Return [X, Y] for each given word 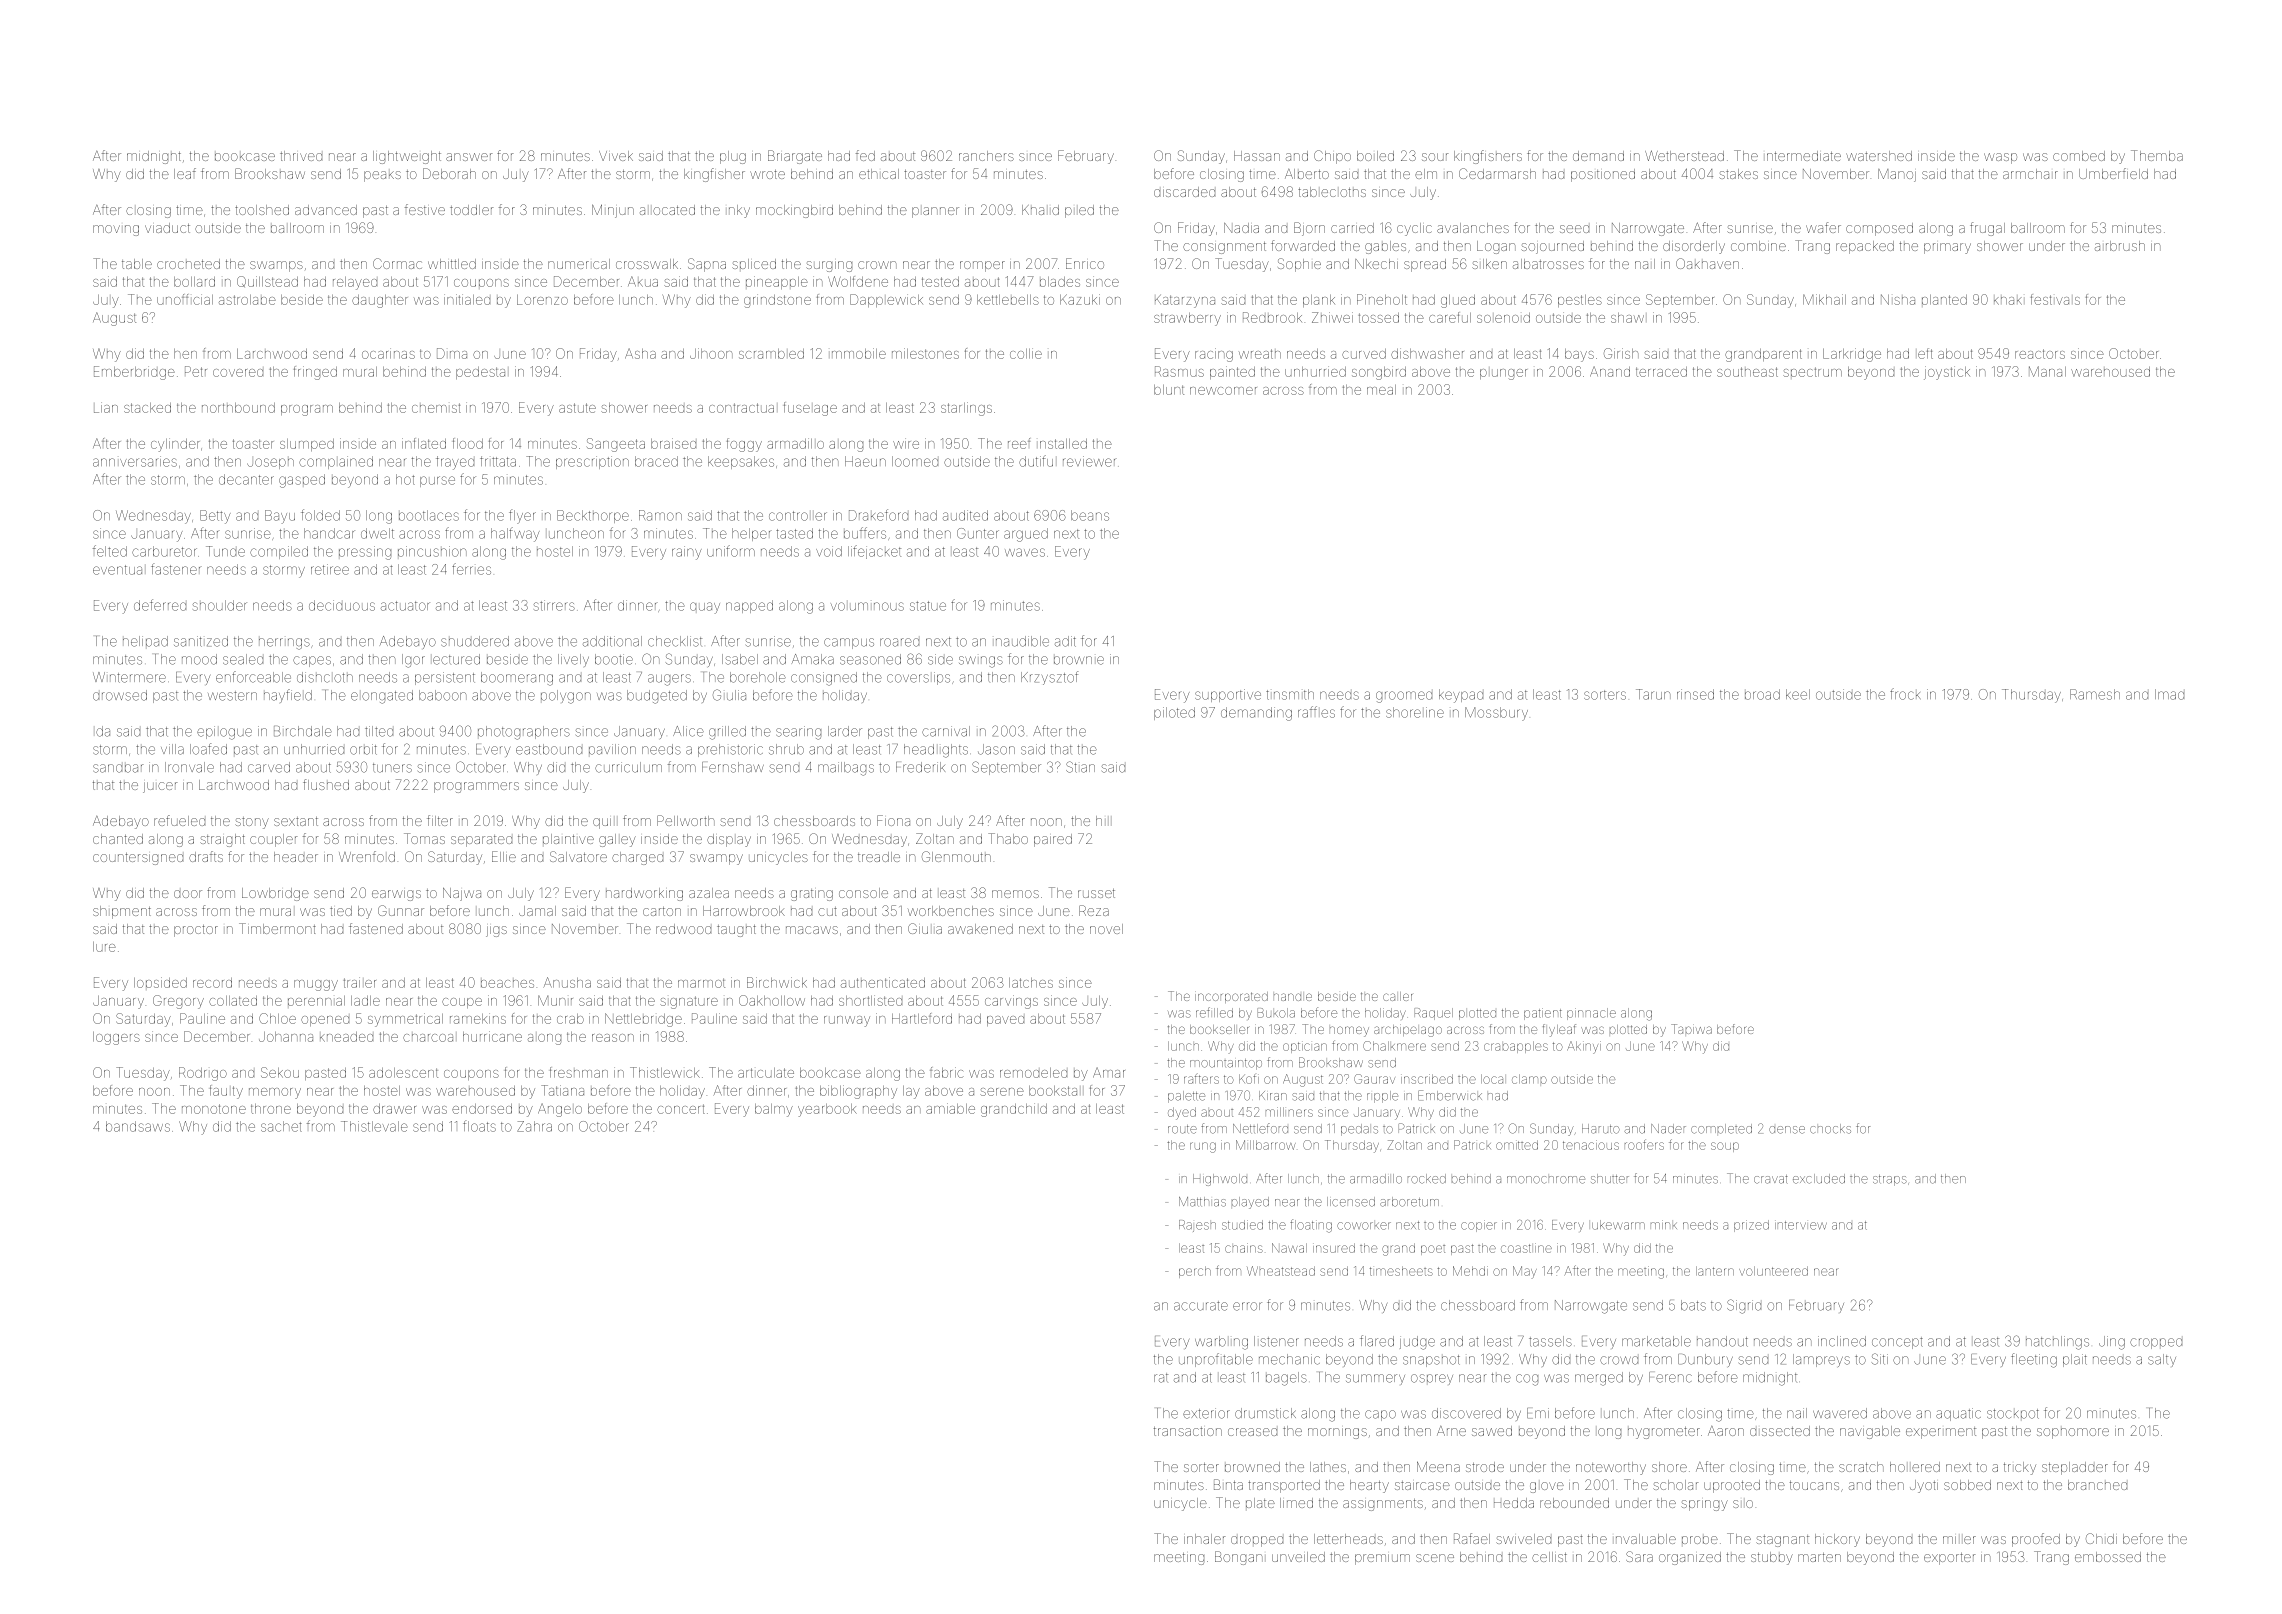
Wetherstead [1684, 155]
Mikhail [1824, 299]
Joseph [270, 463]
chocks [1830, 1129]
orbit [363, 749]
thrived [301, 156]
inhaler [1205, 1539]
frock [1905, 694]
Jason [996, 749]
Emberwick [1450, 1095]
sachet [281, 1126]
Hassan [1257, 156]
